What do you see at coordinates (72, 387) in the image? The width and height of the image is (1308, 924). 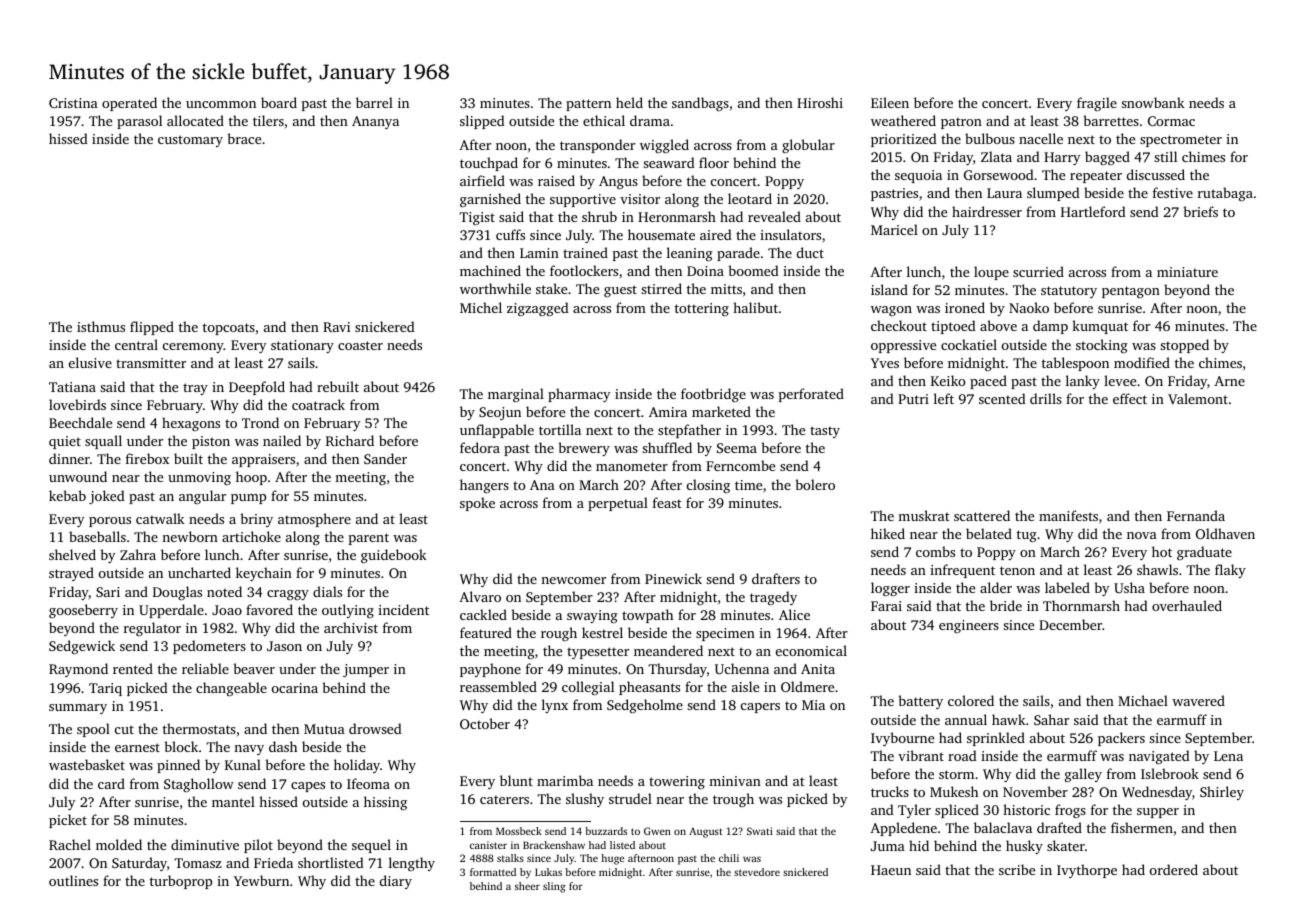 I see `Tatiana` at bounding box center [72, 387].
